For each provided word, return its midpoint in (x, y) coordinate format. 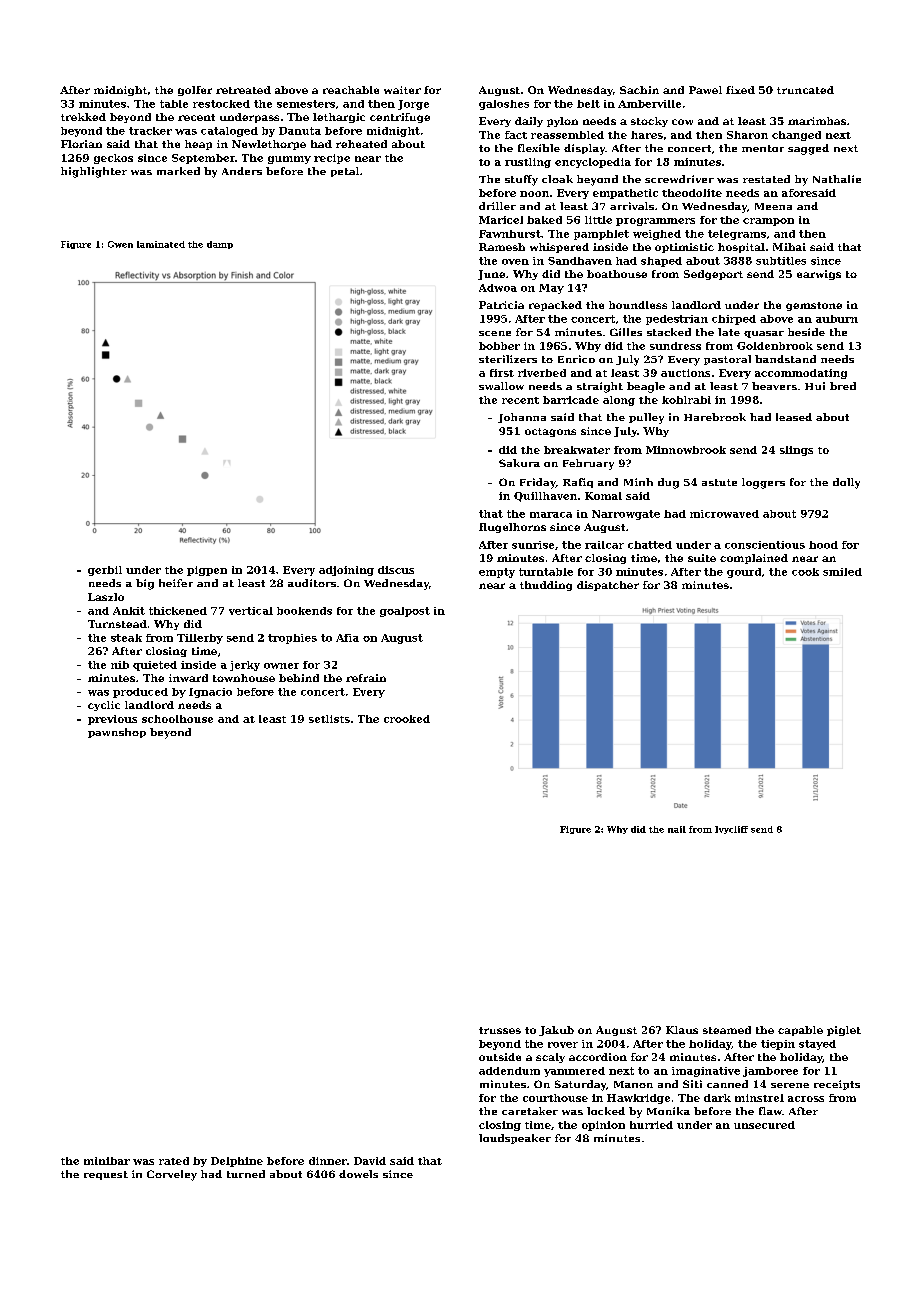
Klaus (682, 1030)
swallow (501, 386)
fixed (740, 90)
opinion (603, 1126)
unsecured (764, 1125)
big (145, 584)
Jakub (556, 1031)
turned (246, 1174)
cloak (557, 179)
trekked (83, 117)
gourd (744, 573)
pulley (646, 418)
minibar (107, 1161)
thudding (546, 586)
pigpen (207, 571)
